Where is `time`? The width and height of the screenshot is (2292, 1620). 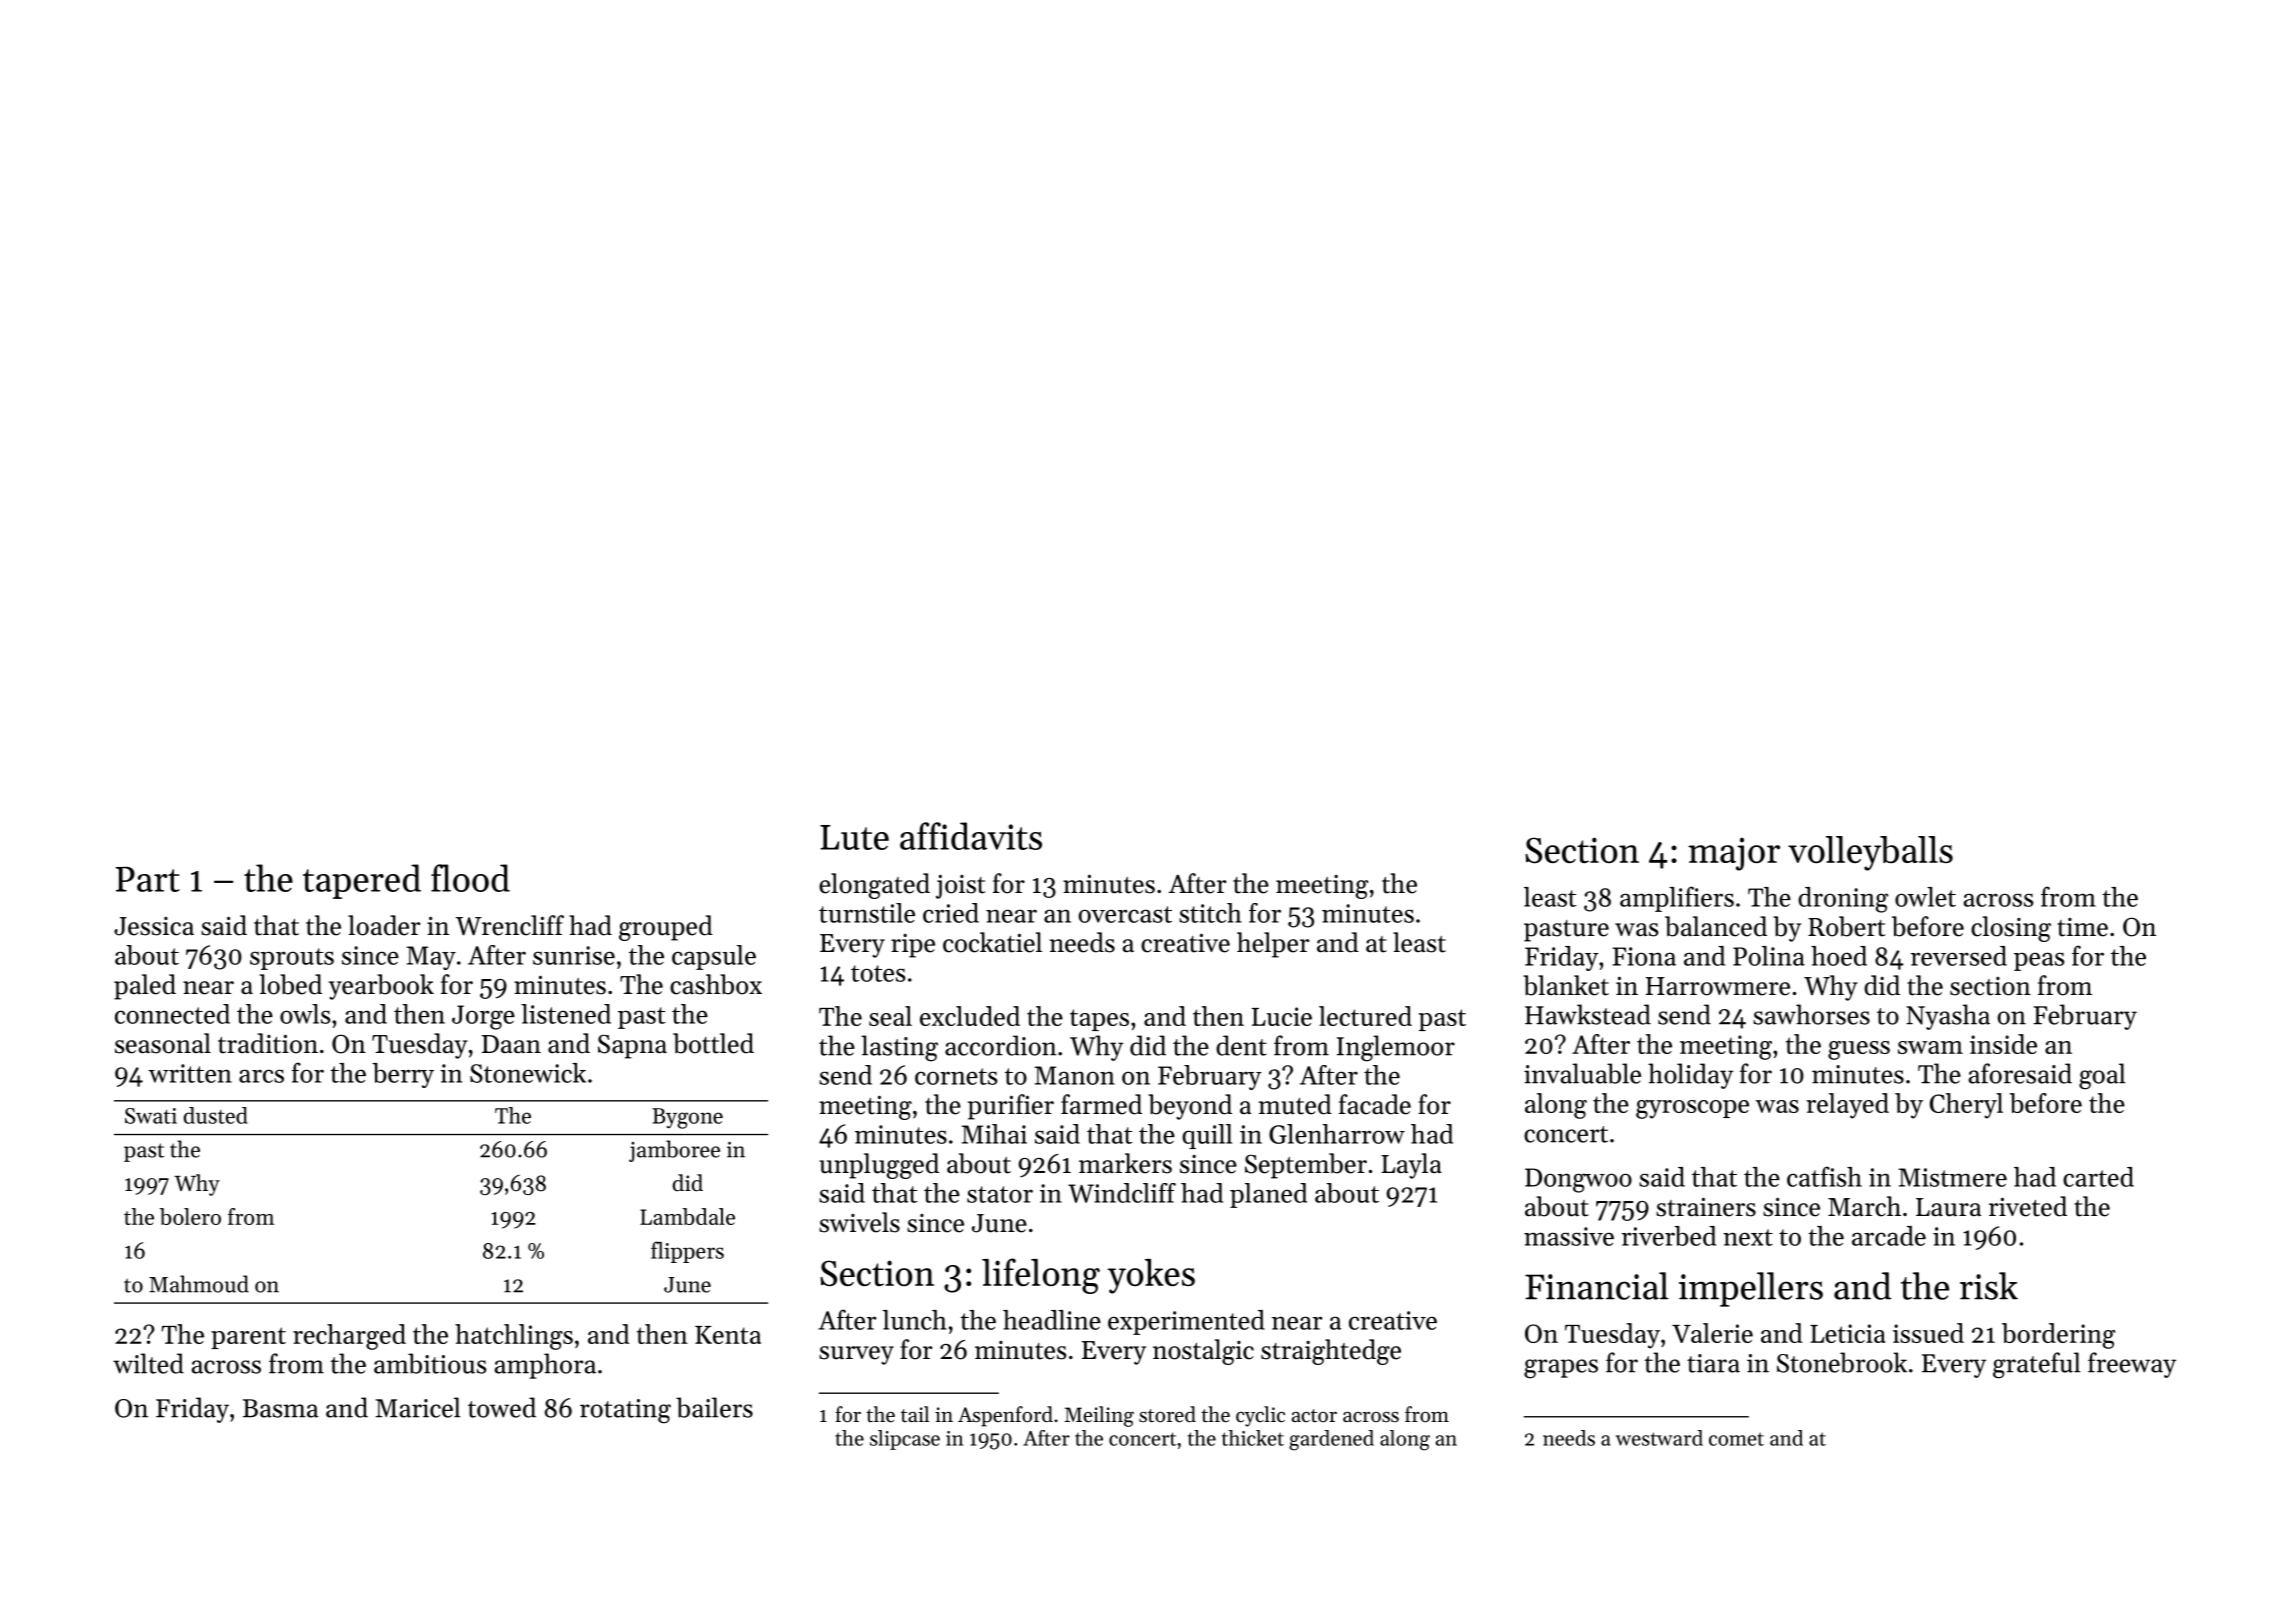 time is located at coordinates (2082, 927).
